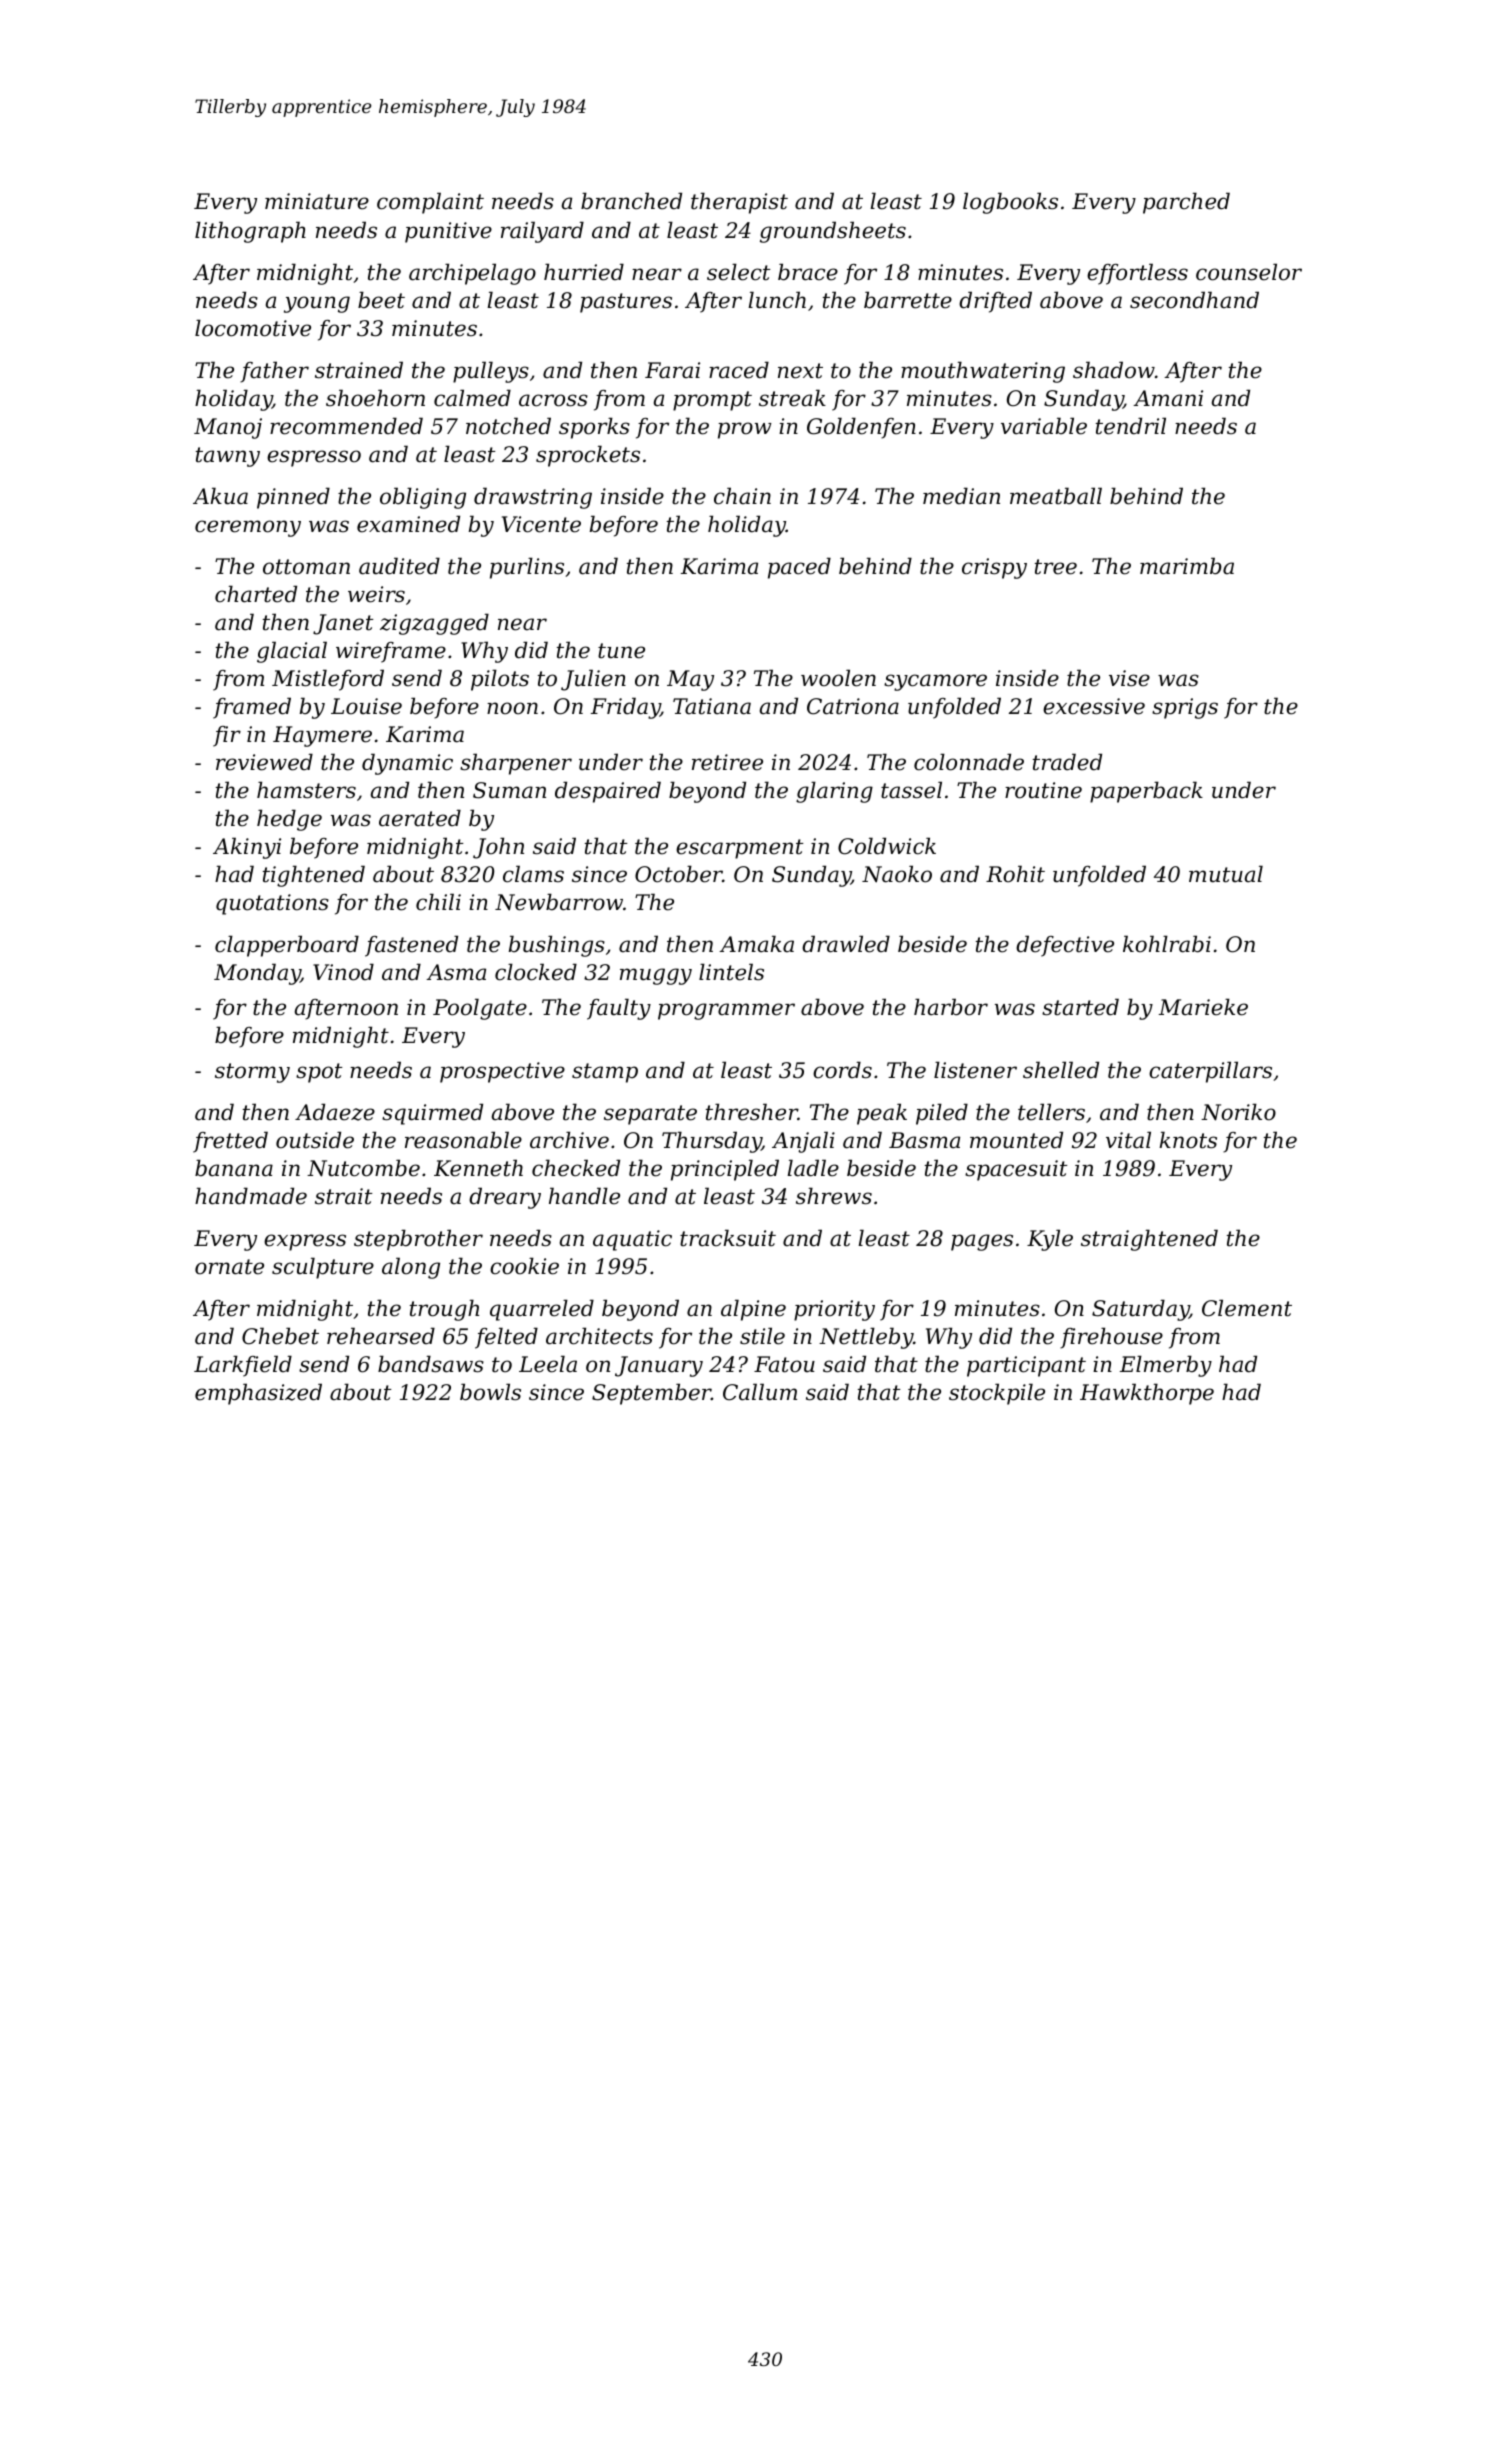 This image has height=2464, width=1496. What do you see at coordinates (252, 1073) in the image?
I see `stormy` at bounding box center [252, 1073].
